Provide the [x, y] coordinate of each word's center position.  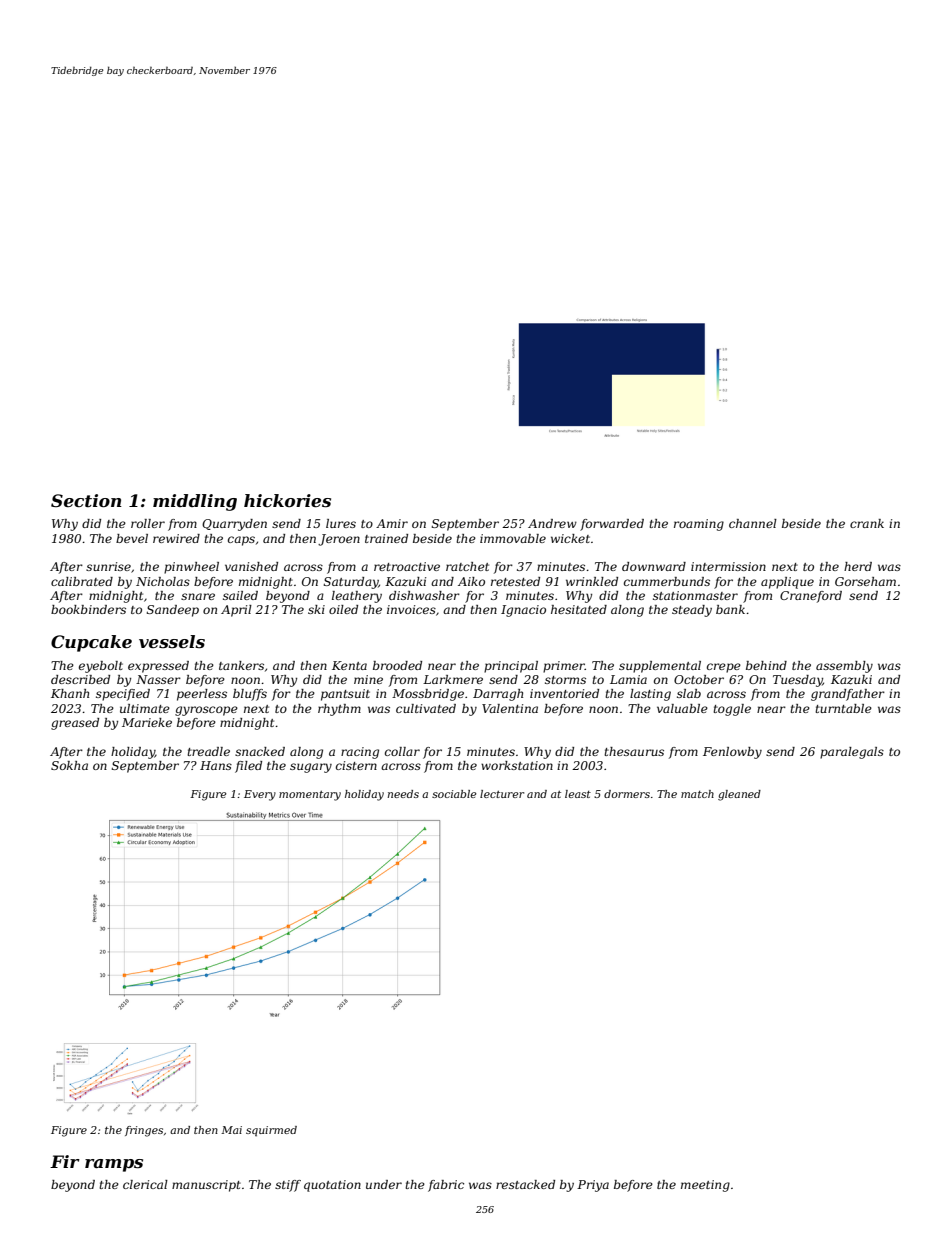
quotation [332, 1186]
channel [753, 523]
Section [86, 500]
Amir [392, 523]
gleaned [739, 795]
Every [260, 795]
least [578, 794]
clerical [145, 1184]
